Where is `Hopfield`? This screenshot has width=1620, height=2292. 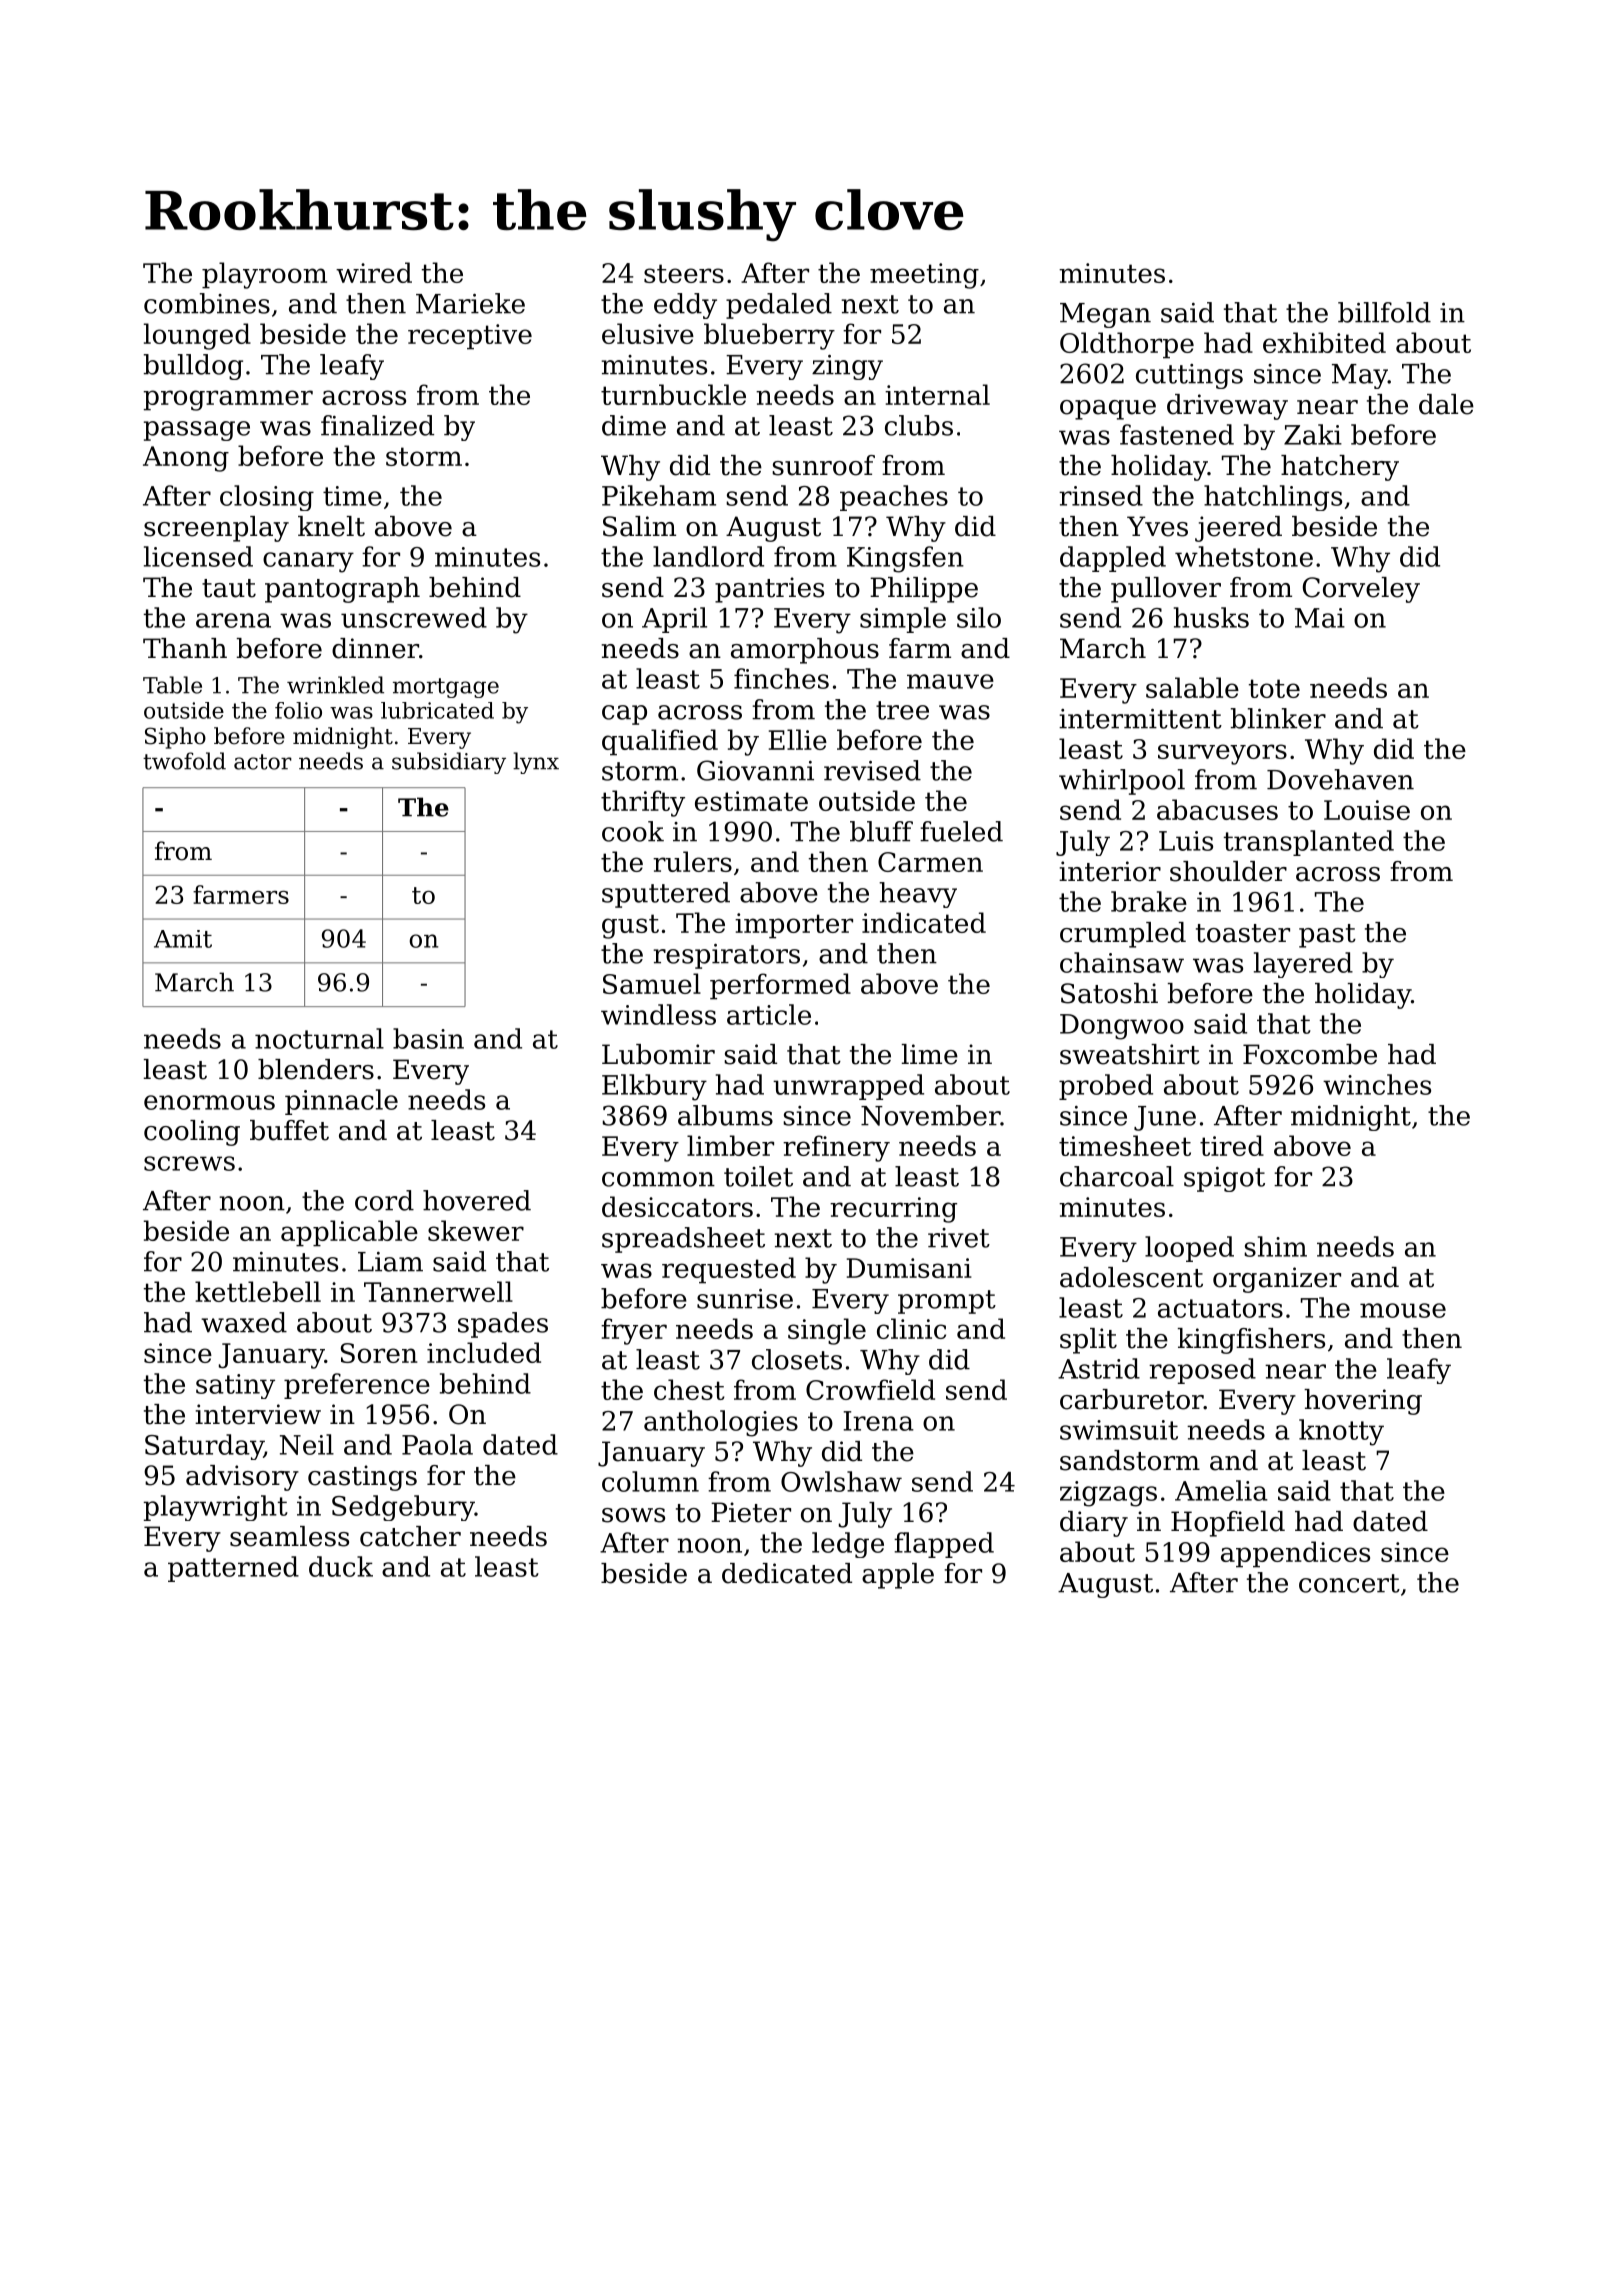 Hopfield is located at coordinates (1228, 1524).
